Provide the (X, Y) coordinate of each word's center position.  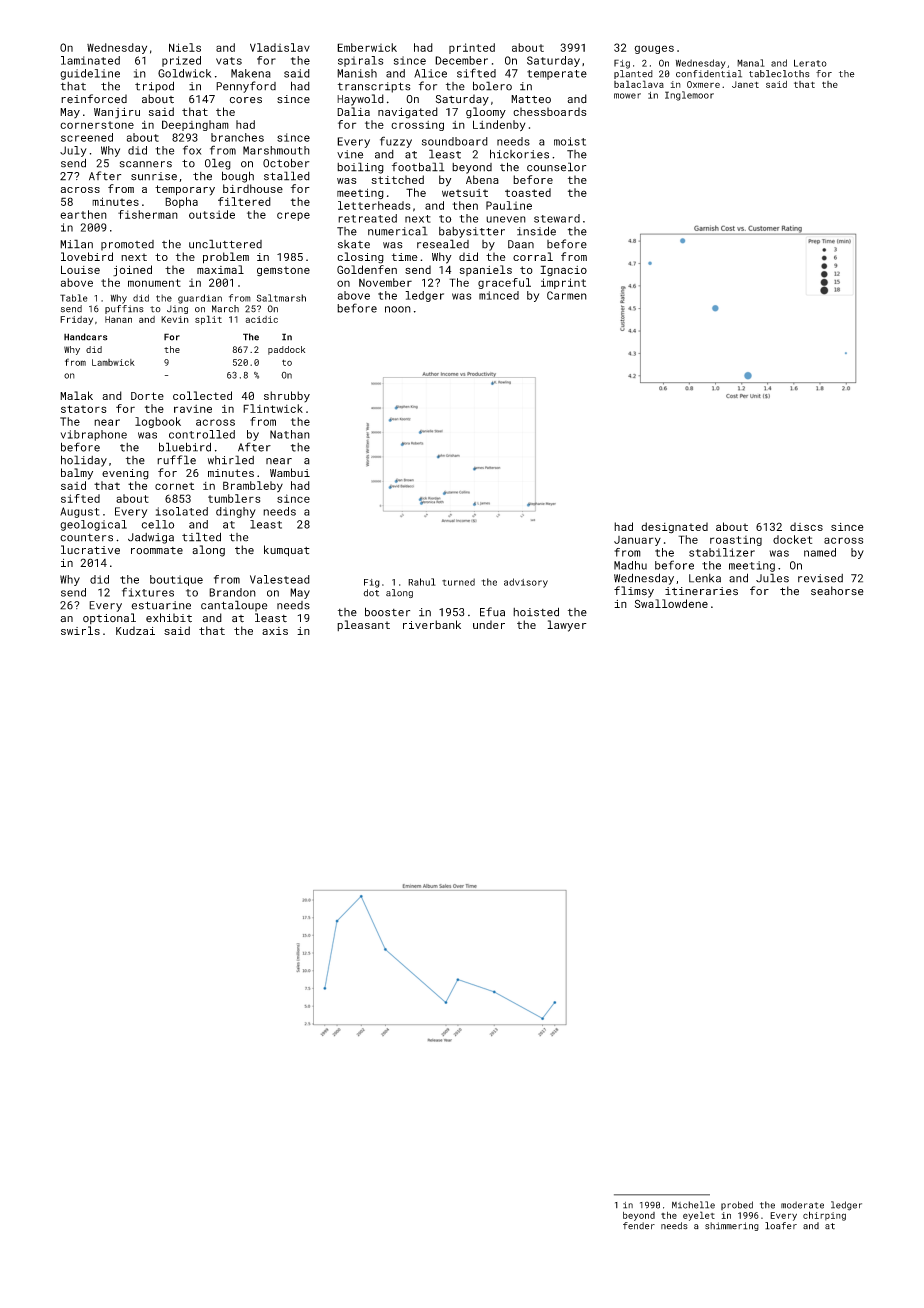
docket (792, 539)
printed (472, 48)
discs (806, 526)
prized (181, 61)
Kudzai (135, 630)
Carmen (567, 295)
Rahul (422, 582)
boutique (176, 580)
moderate (802, 1205)
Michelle (693, 1205)
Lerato (810, 63)
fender (639, 1226)
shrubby (287, 396)
